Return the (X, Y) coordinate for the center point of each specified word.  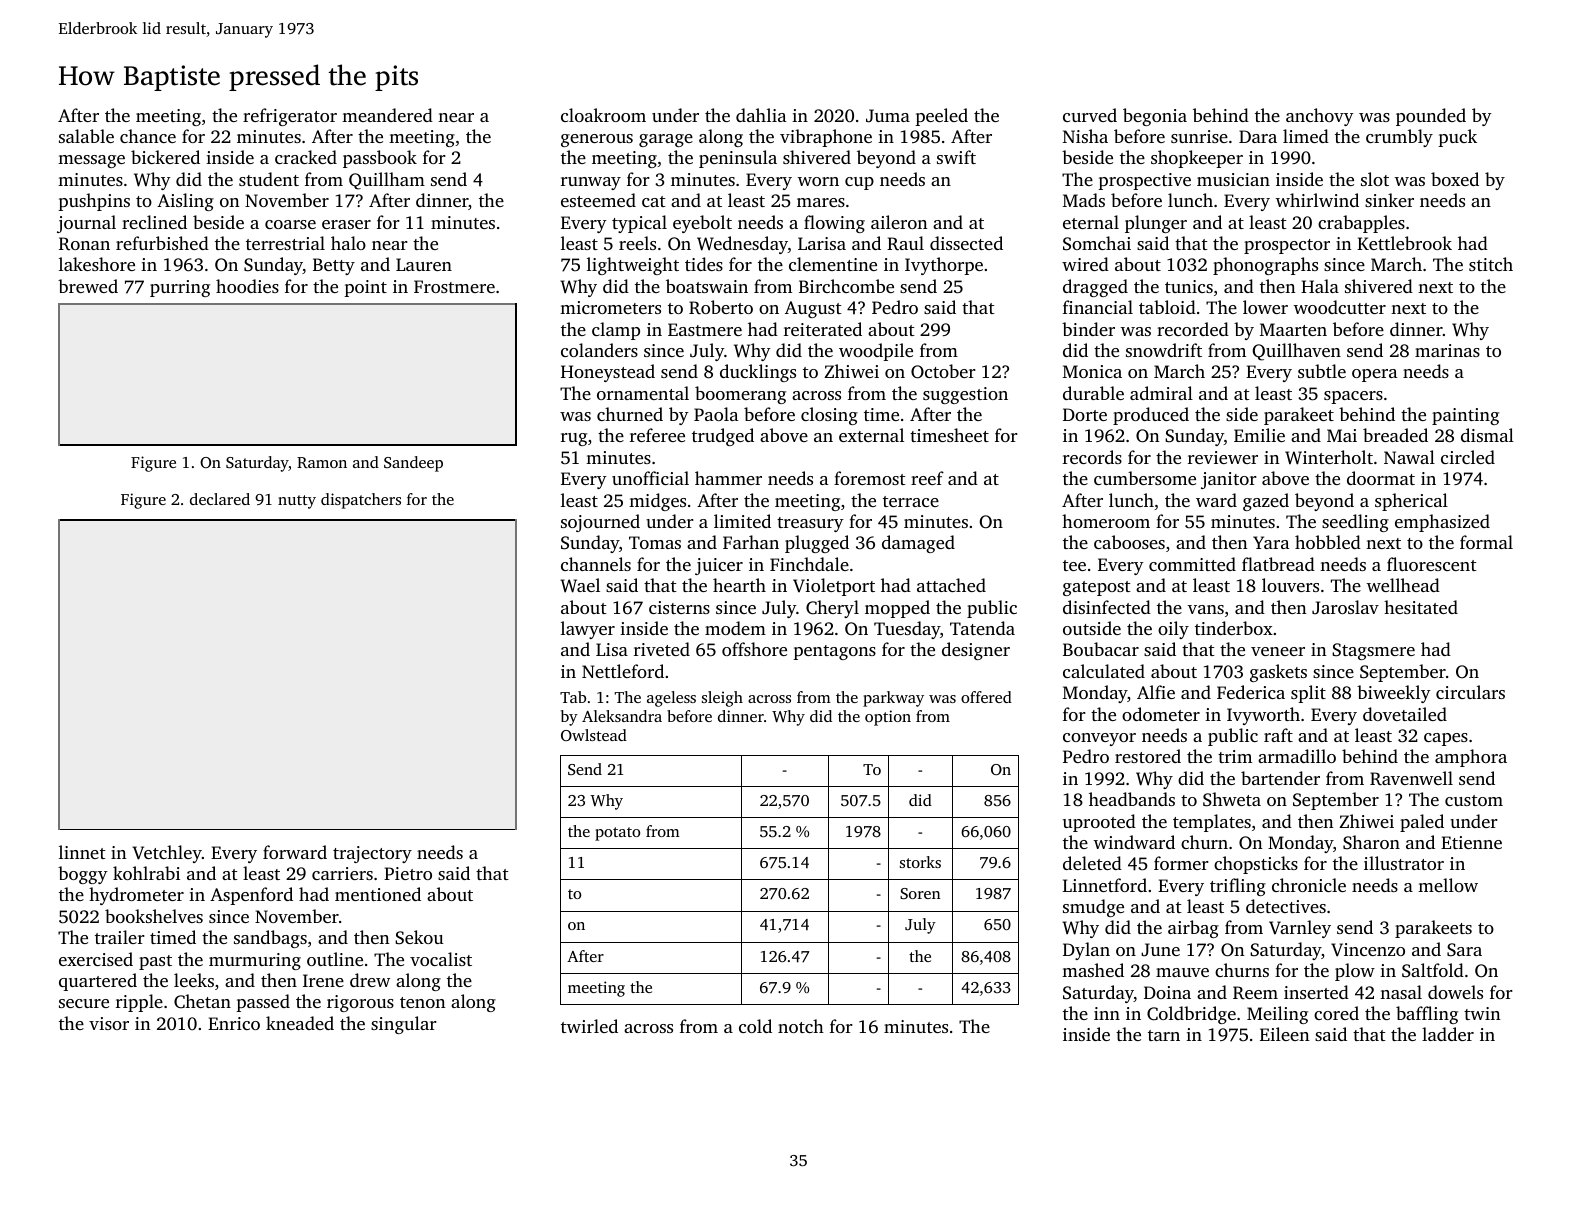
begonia (1155, 117)
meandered (387, 115)
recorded (1193, 329)
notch (801, 1026)
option (888, 718)
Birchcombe (846, 286)
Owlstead (594, 735)
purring (180, 288)
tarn (1164, 1035)
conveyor (1099, 739)
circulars (1470, 692)
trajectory (372, 854)
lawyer (588, 630)
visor (109, 1023)
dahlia (761, 115)
